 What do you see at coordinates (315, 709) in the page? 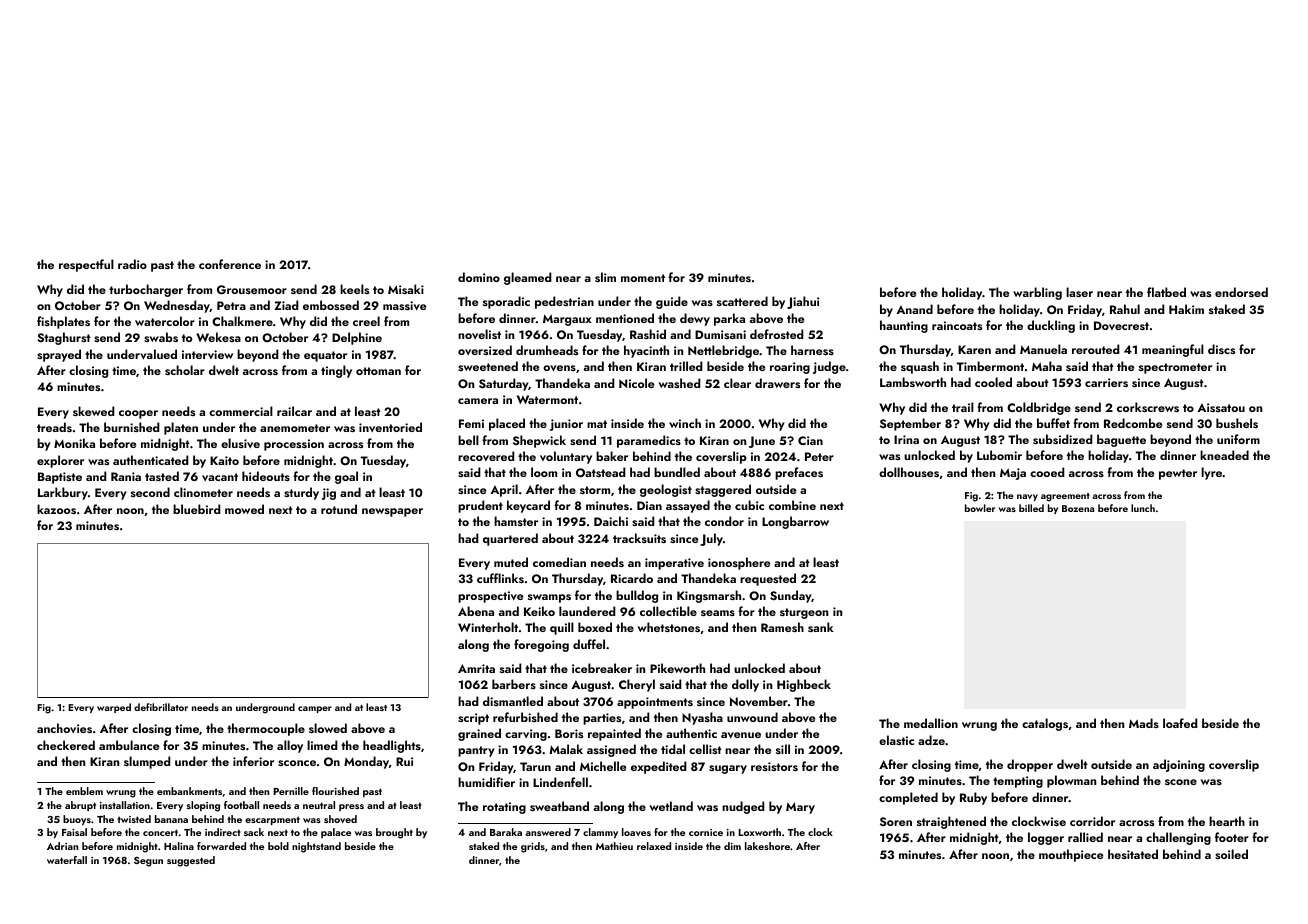
I see `camper` at bounding box center [315, 709].
